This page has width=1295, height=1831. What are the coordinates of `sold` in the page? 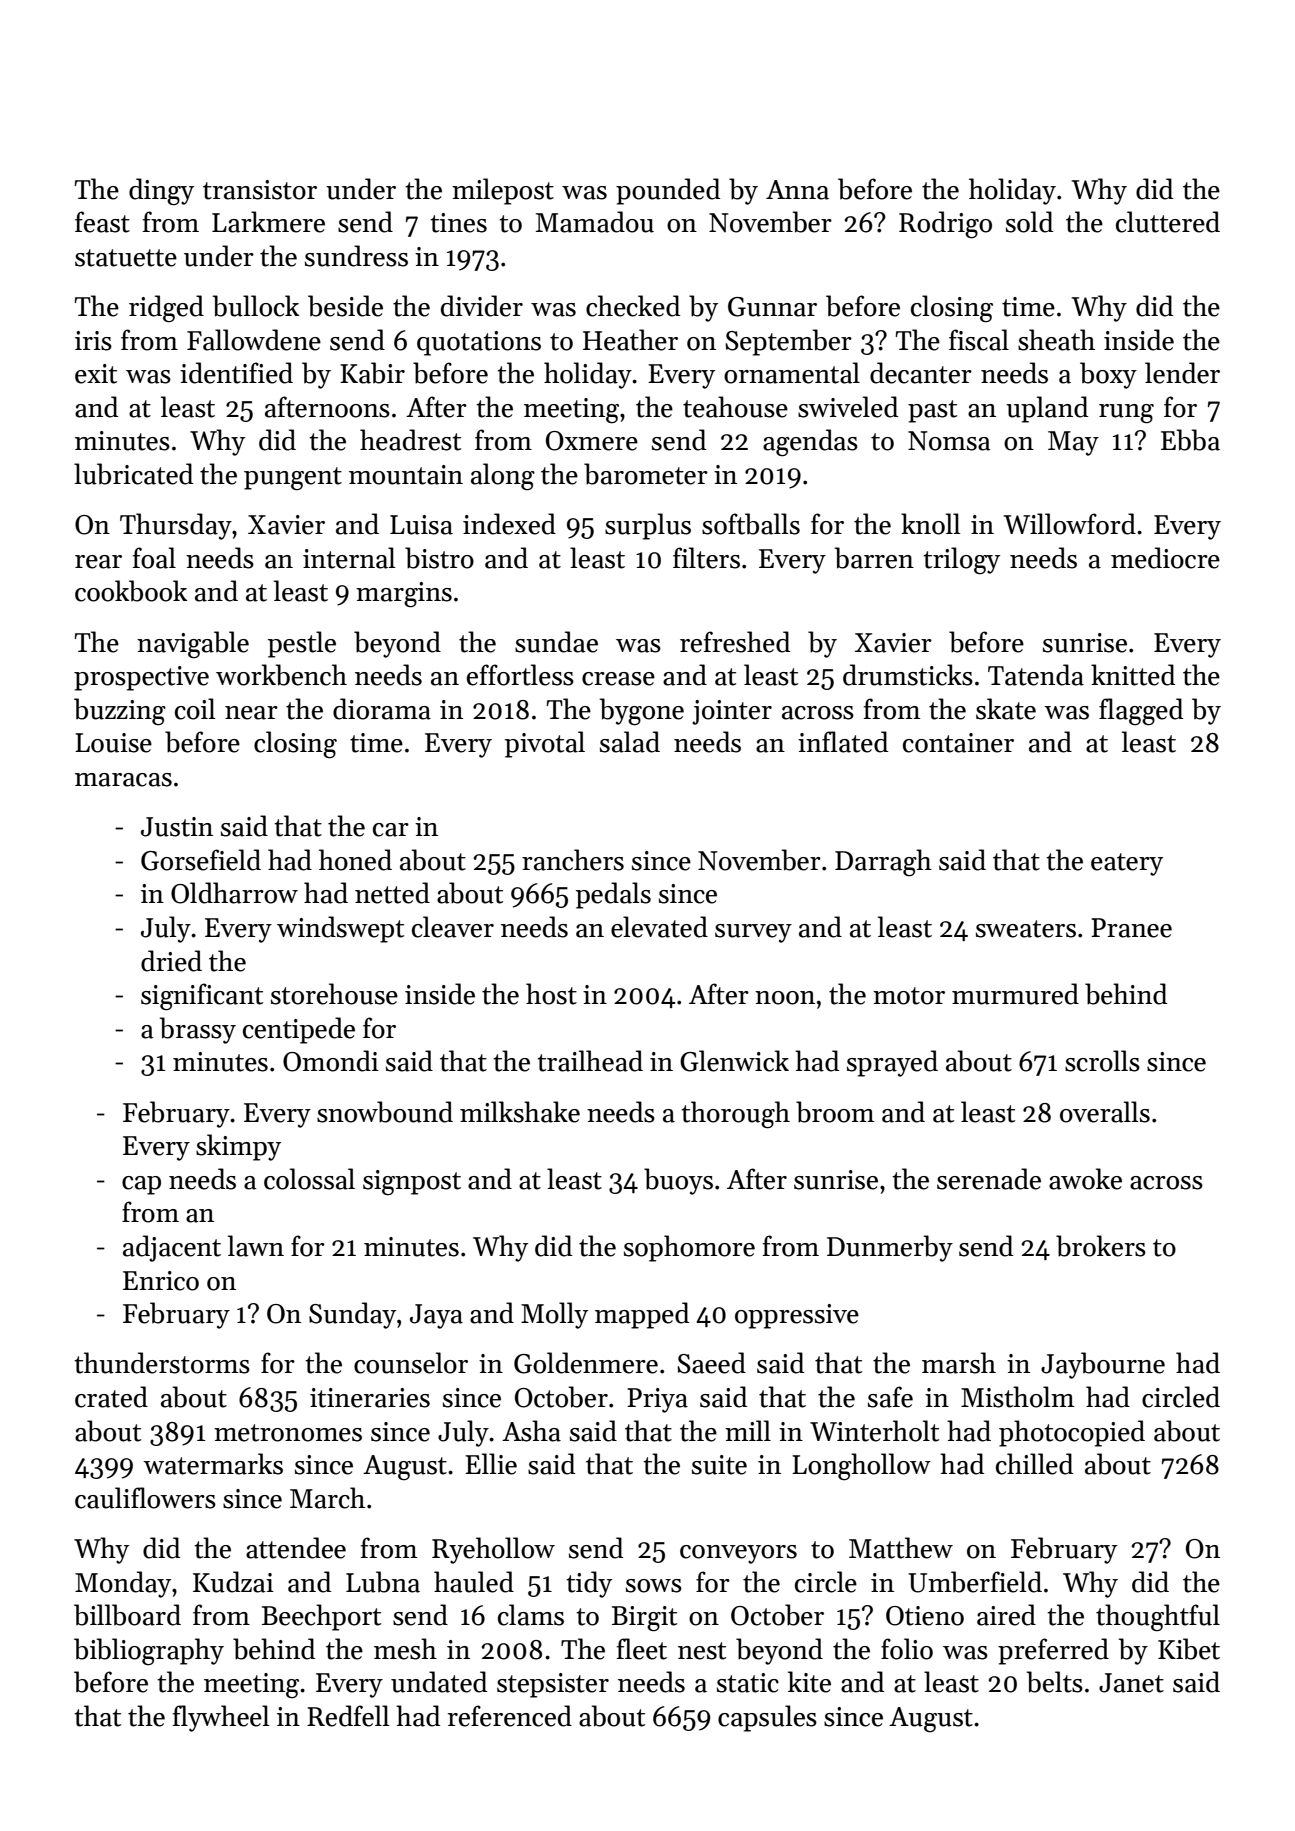 It's located at (1029, 222).
